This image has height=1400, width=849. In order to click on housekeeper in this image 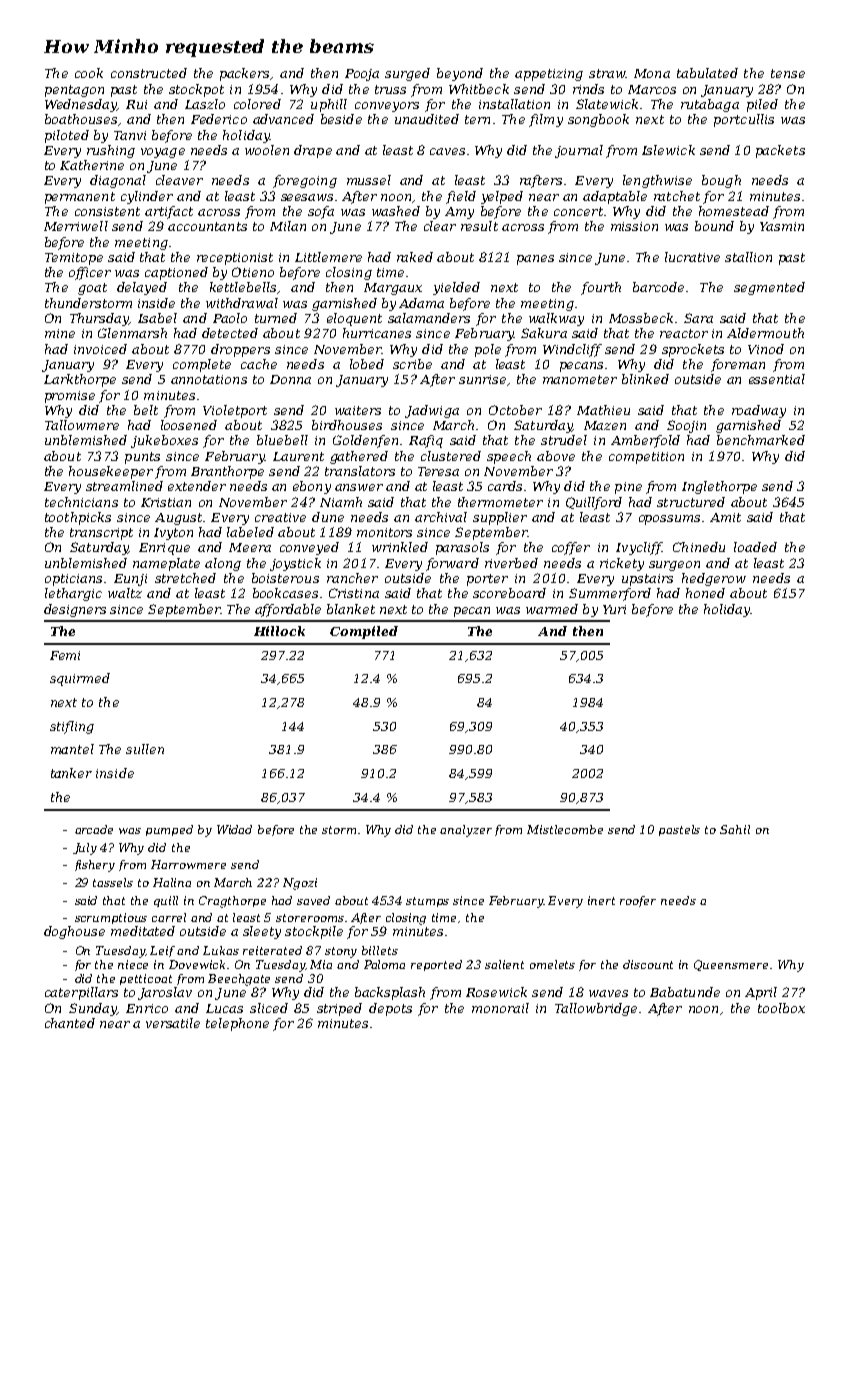, I will do `click(111, 472)`.
